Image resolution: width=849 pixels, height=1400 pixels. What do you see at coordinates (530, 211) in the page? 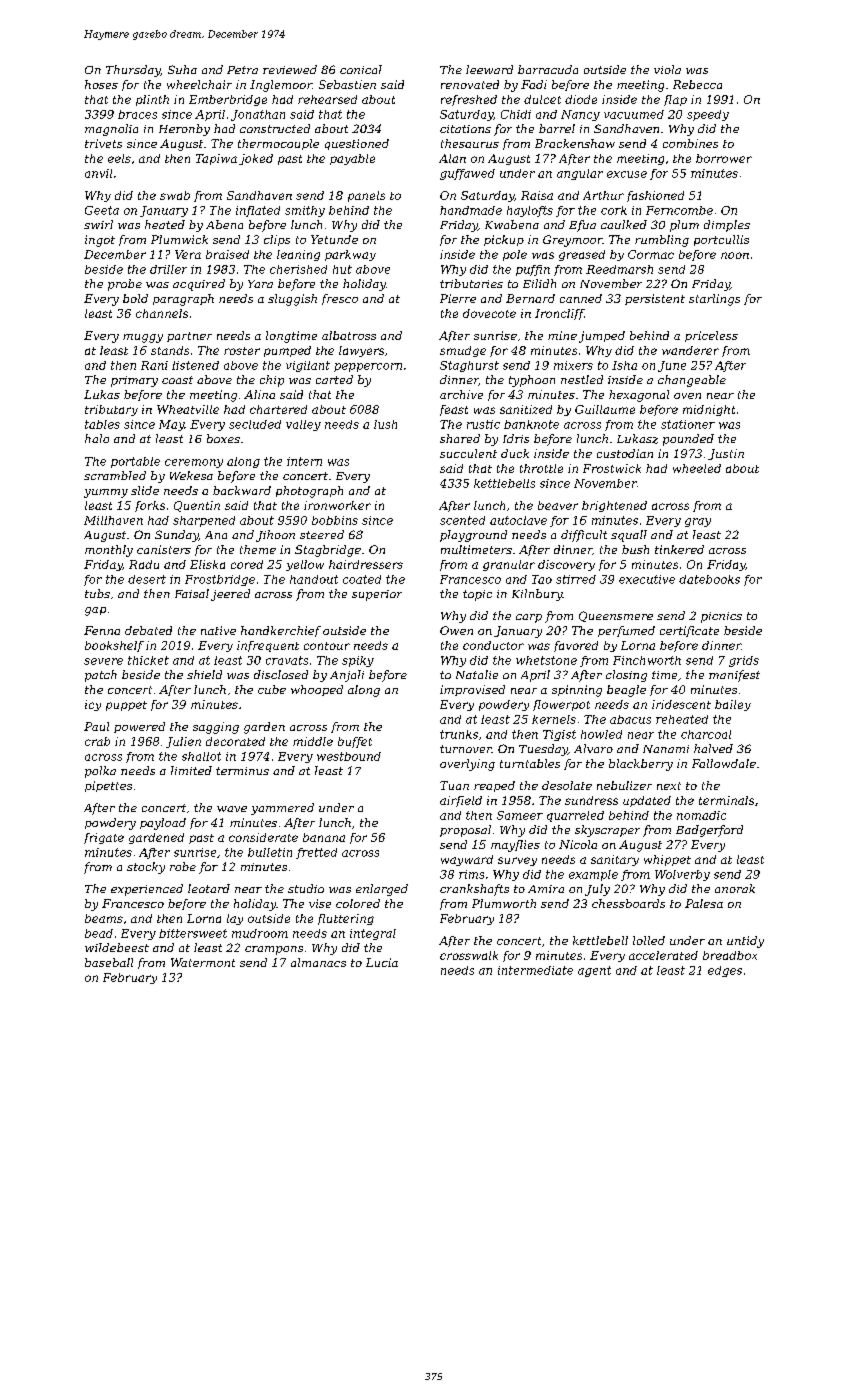
I see `haylofts` at bounding box center [530, 211].
